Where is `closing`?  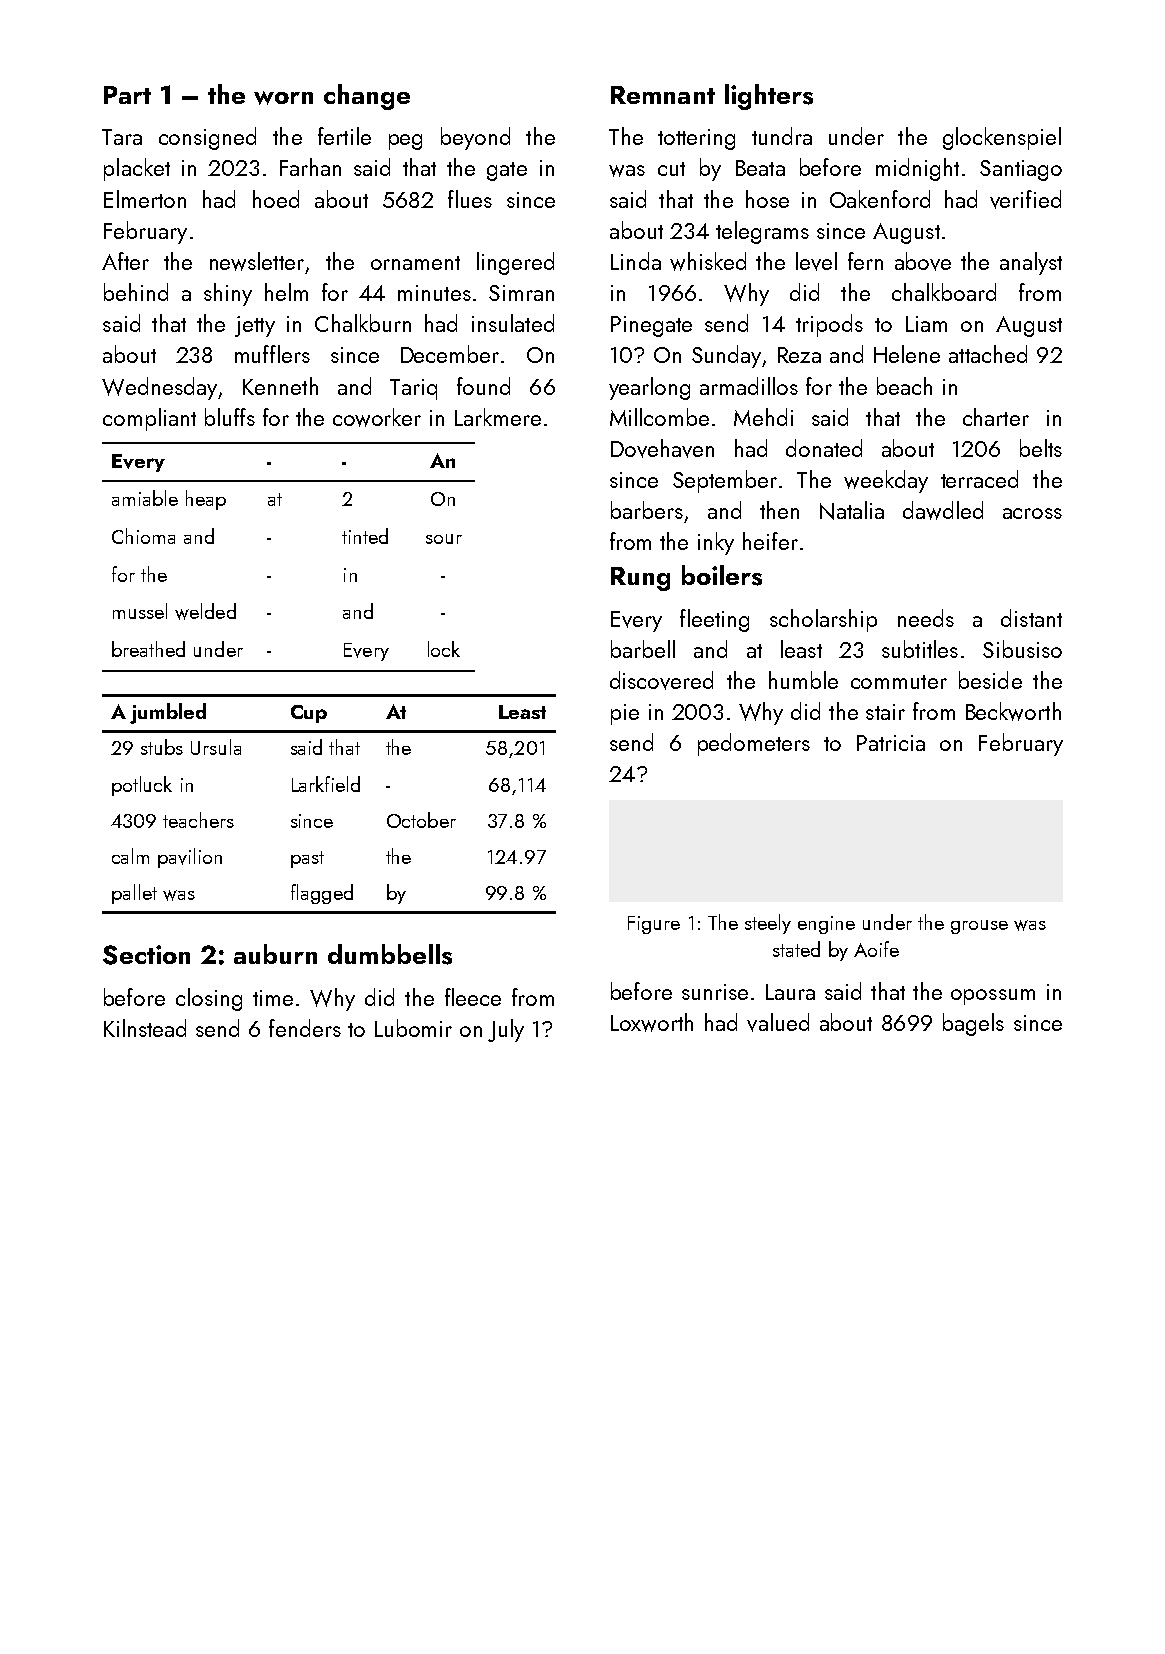 closing is located at coordinates (209, 999).
